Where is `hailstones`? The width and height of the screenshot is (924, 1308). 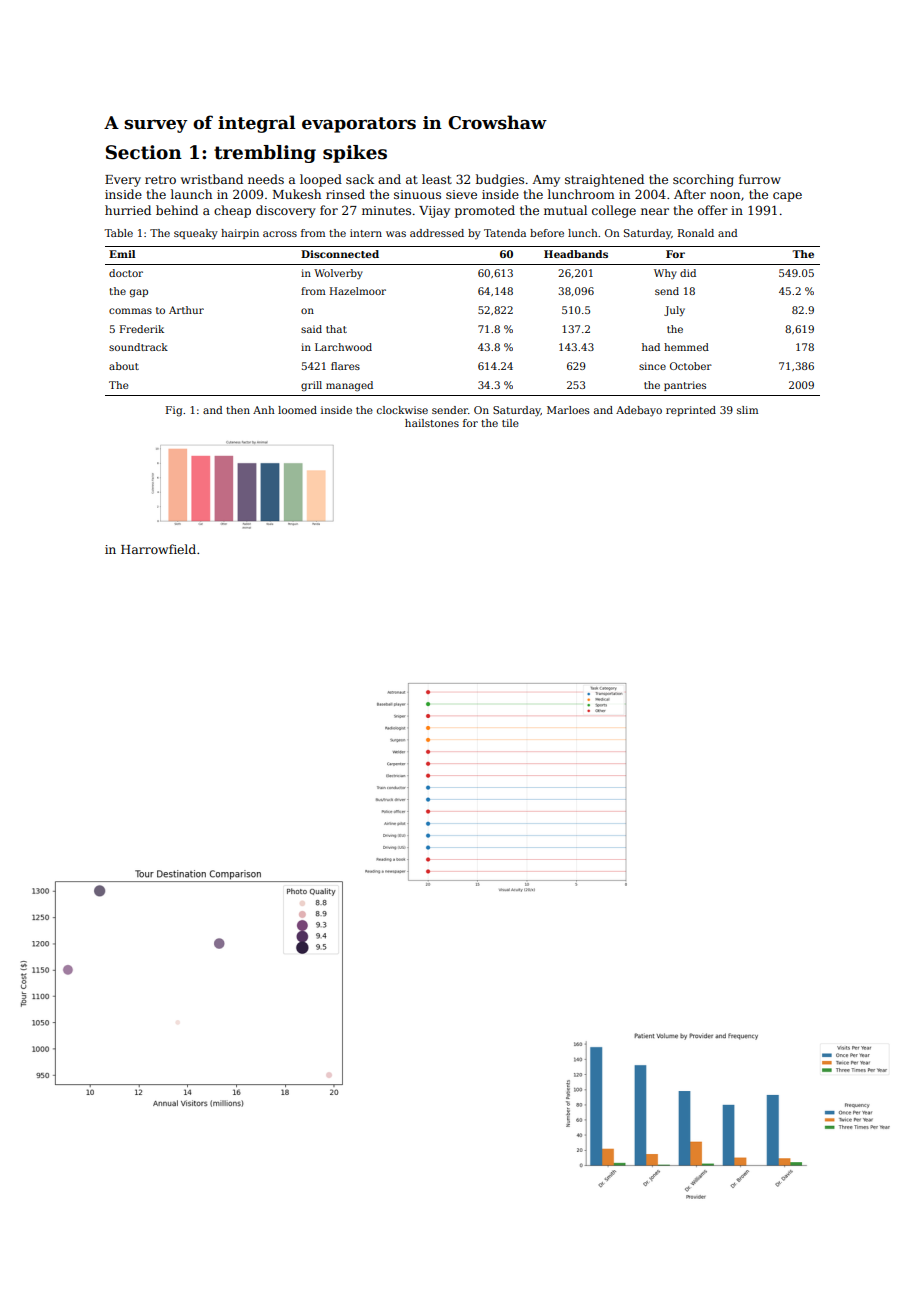
hailstones is located at coordinates (432, 423).
